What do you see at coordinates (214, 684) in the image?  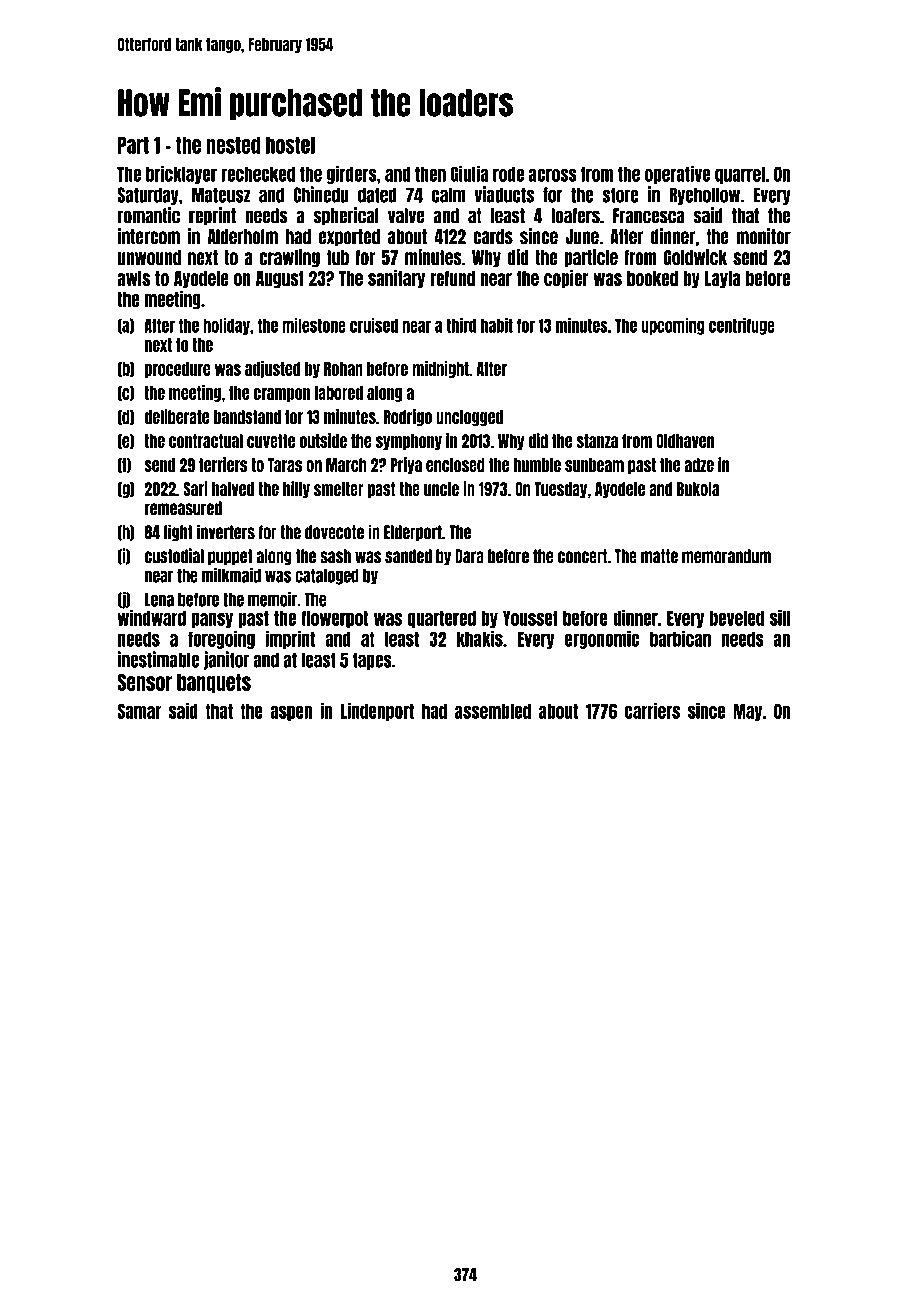 I see `banquets` at bounding box center [214, 684].
